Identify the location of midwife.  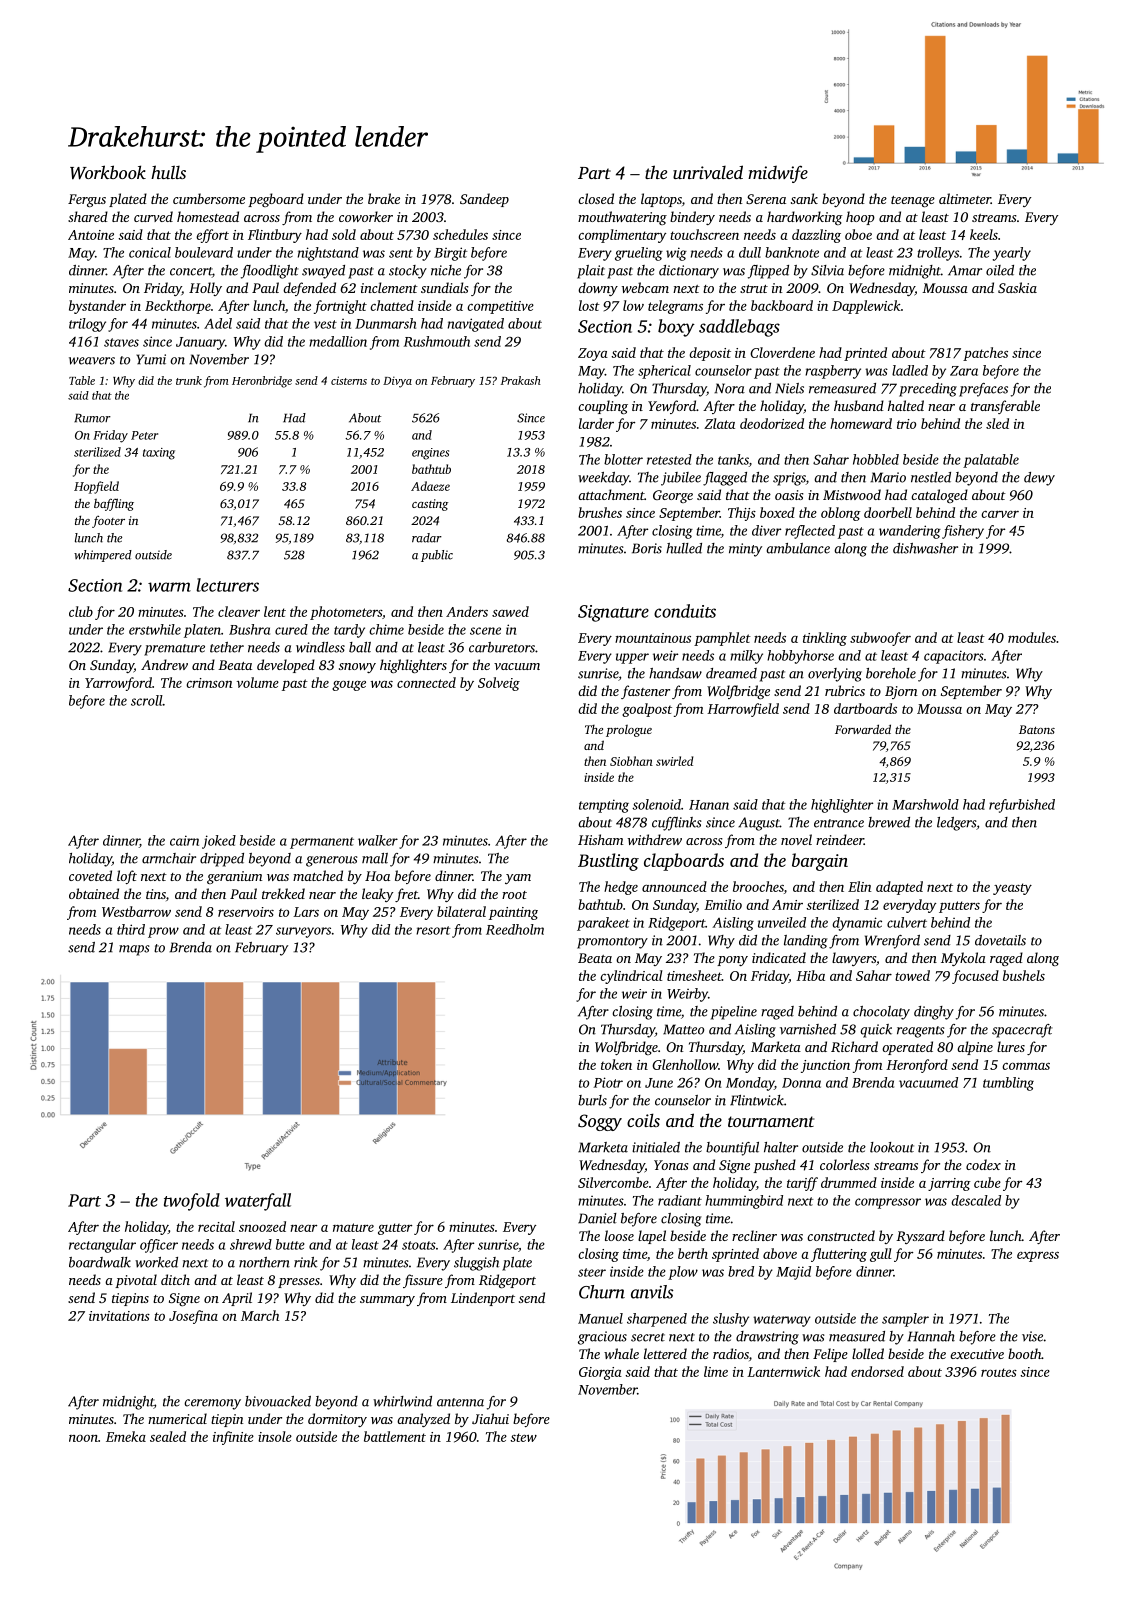
(778, 174).
